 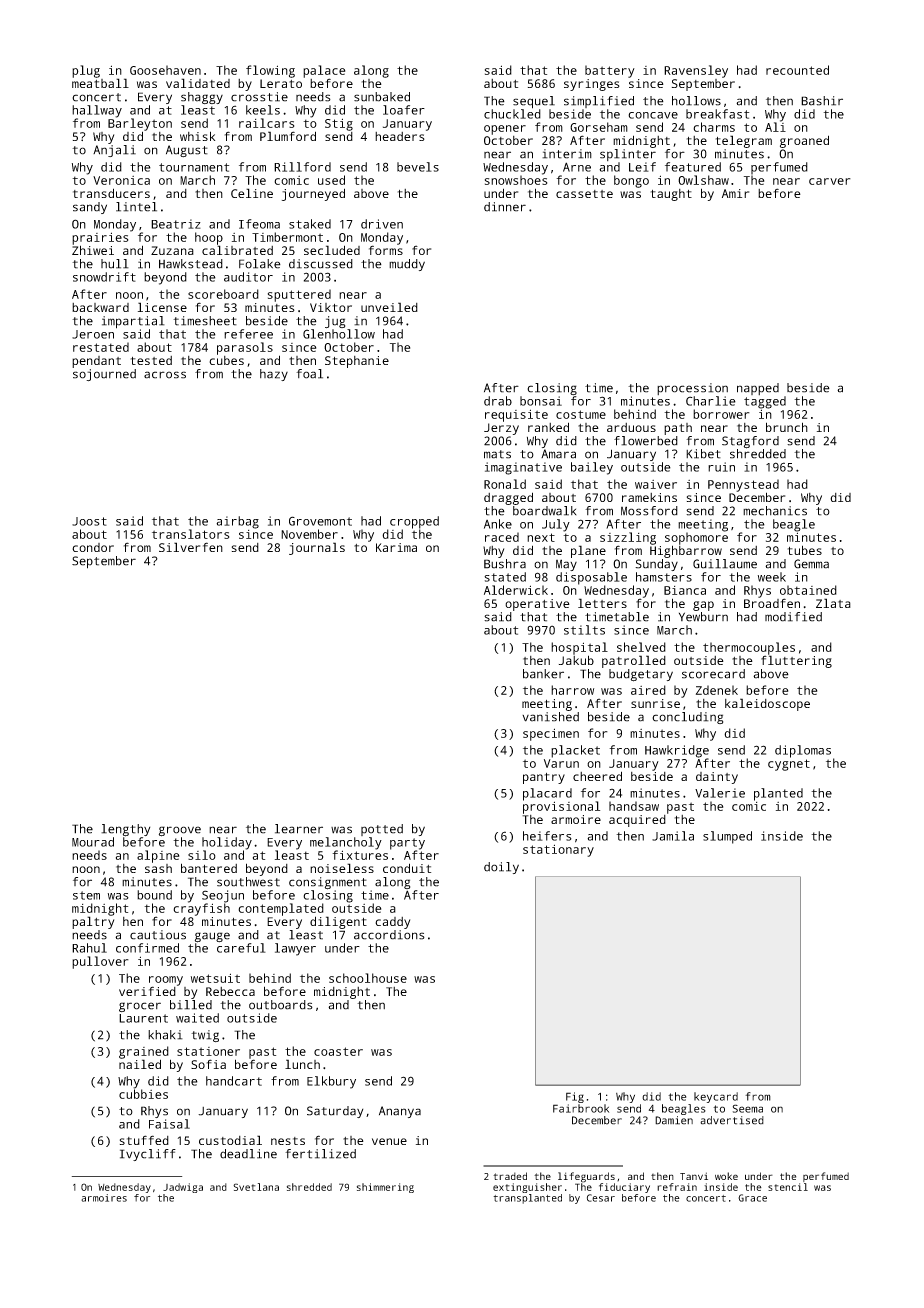 What do you see at coordinates (180, 831) in the page?
I see `groove` at bounding box center [180, 831].
